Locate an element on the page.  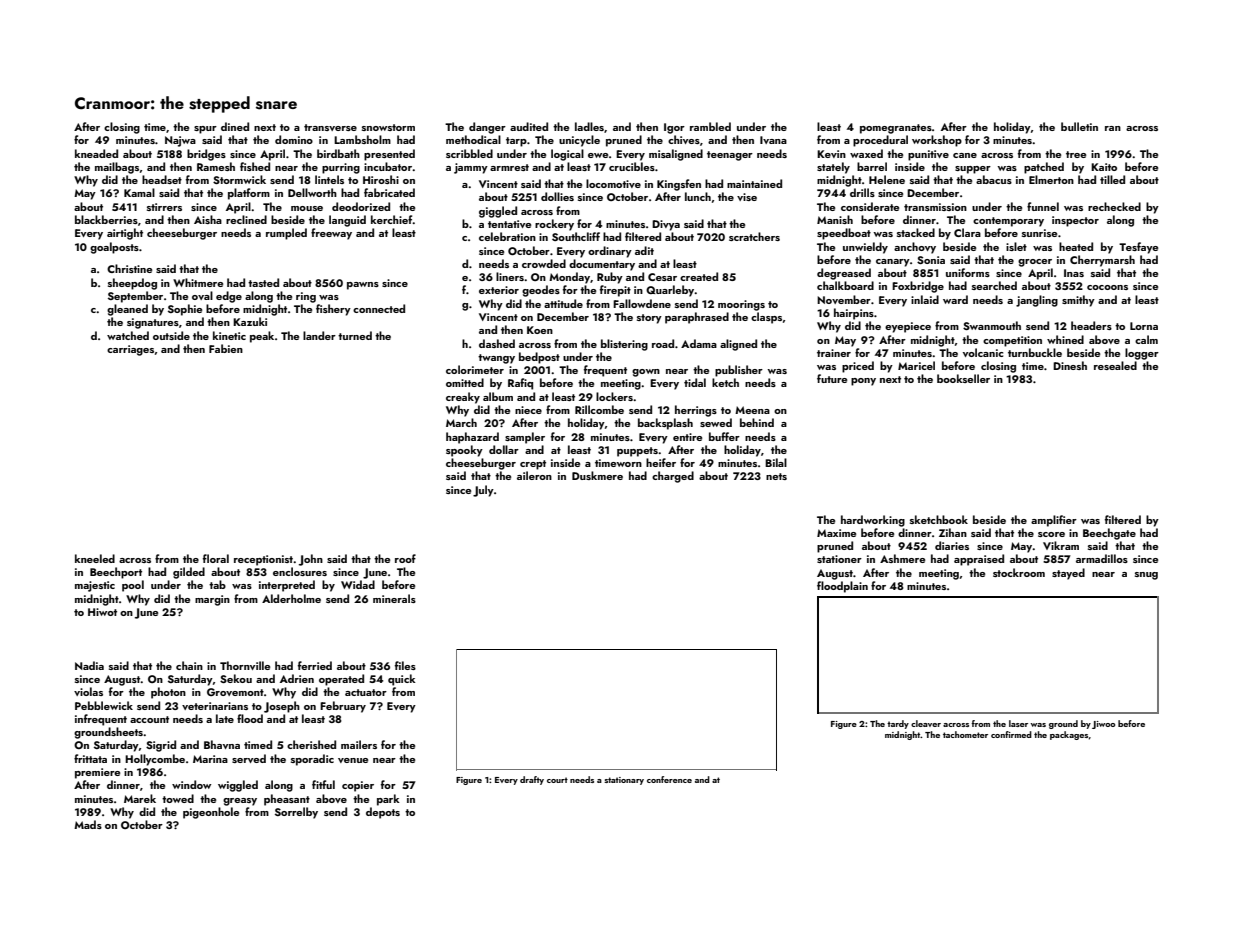
Divya is located at coordinates (666, 225).
